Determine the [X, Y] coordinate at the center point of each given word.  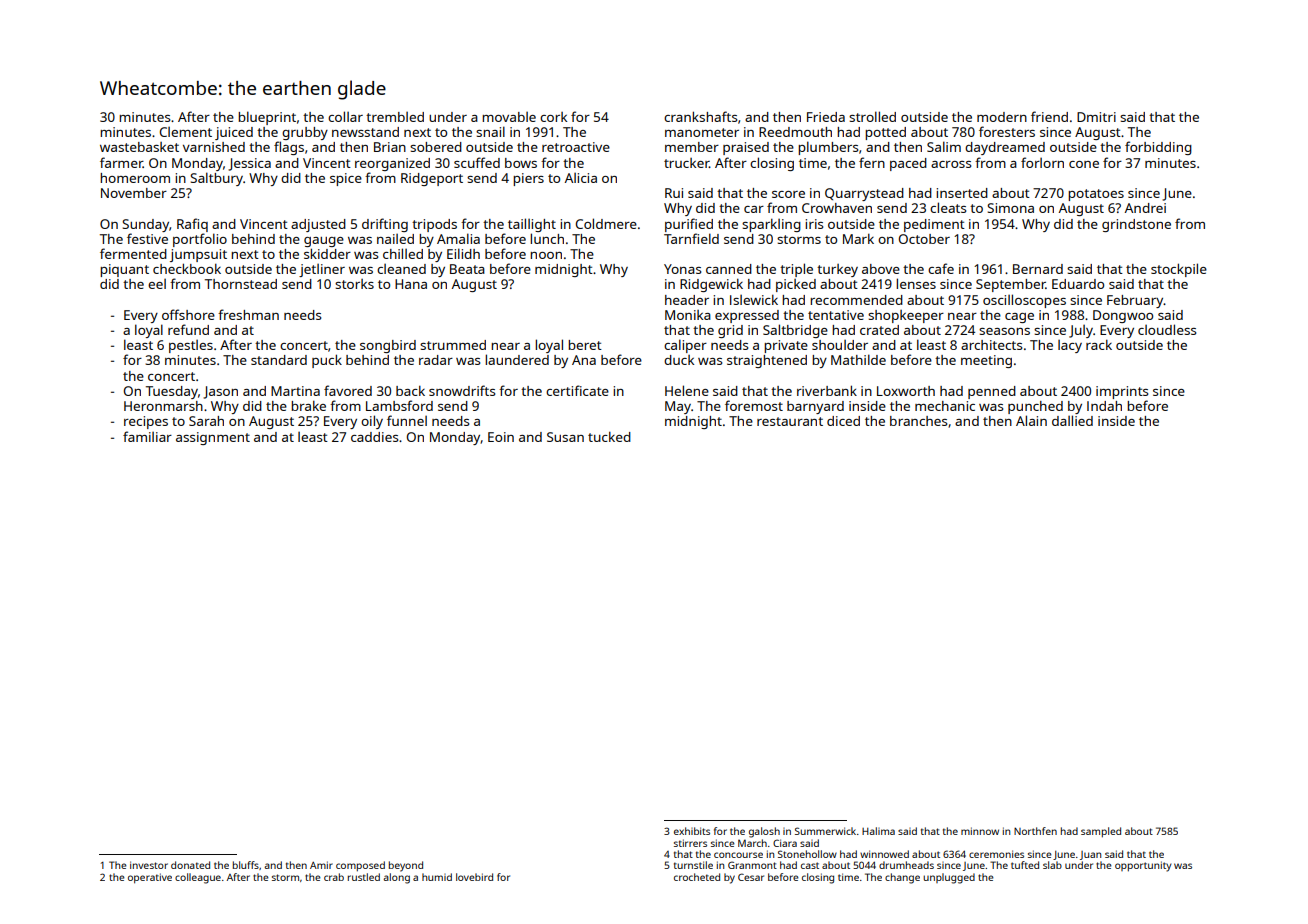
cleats [948, 207]
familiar [147, 436]
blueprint [267, 118]
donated [190, 865]
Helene [687, 390]
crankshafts [700, 116]
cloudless [1167, 329]
